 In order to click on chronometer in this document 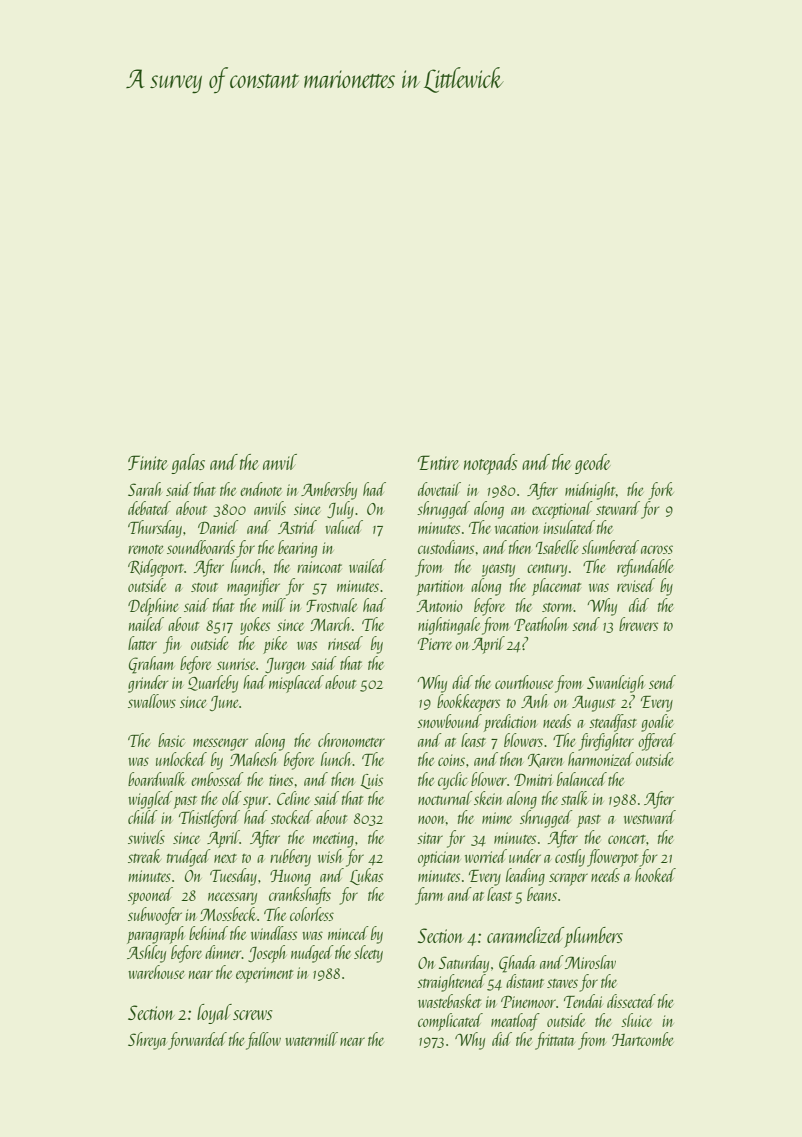, I will do `click(351, 740)`.
